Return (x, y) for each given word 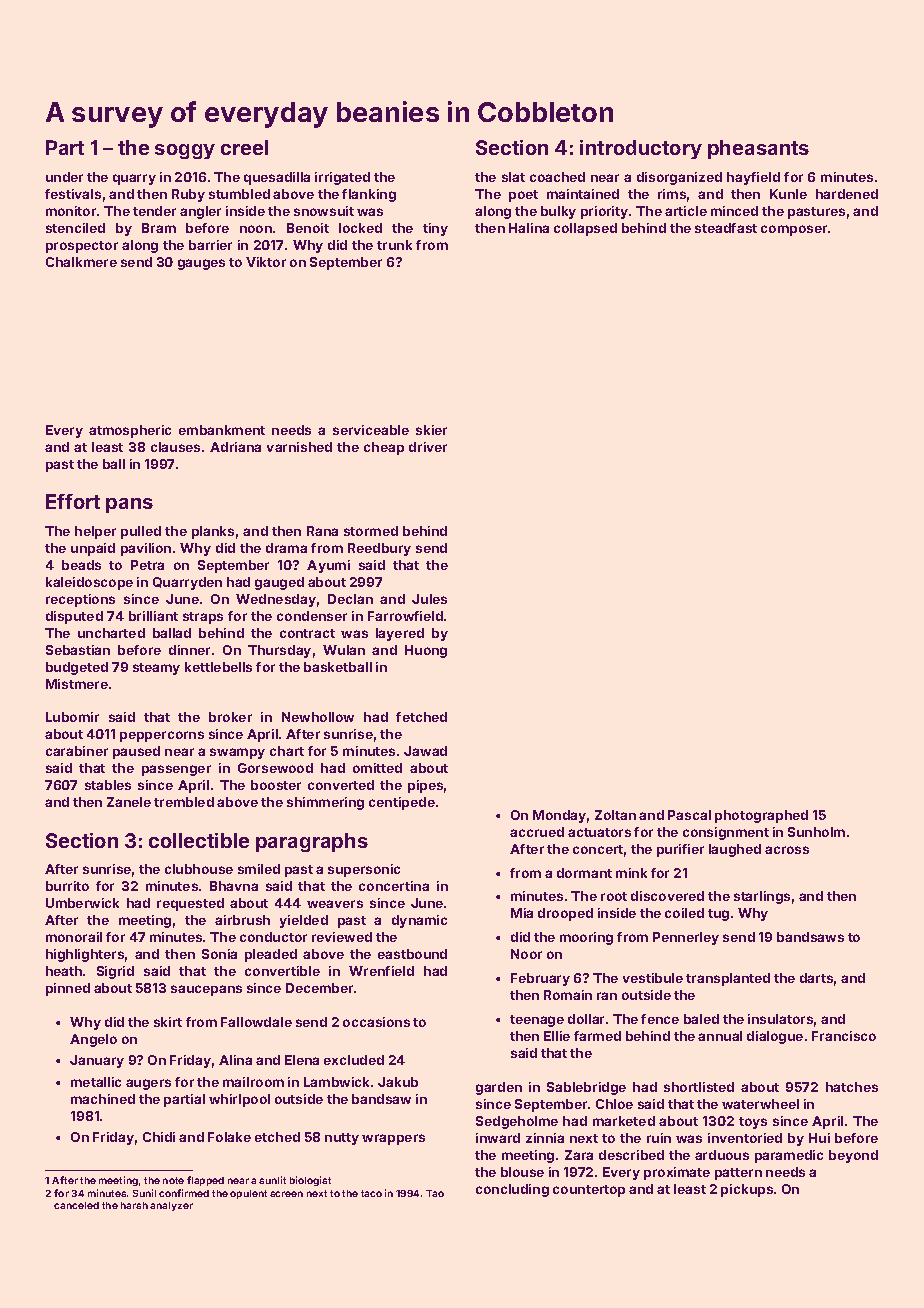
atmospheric (130, 431)
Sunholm (816, 832)
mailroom (253, 1082)
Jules (429, 599)
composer (794, 230)
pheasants (758, 149)
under (64, 177)
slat (513, 177)
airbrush (242, 920)
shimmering (325, 803)
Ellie (557, 1036)
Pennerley (686, 938)
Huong (426, 651)
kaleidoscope (89, 583)
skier (431, 430)
